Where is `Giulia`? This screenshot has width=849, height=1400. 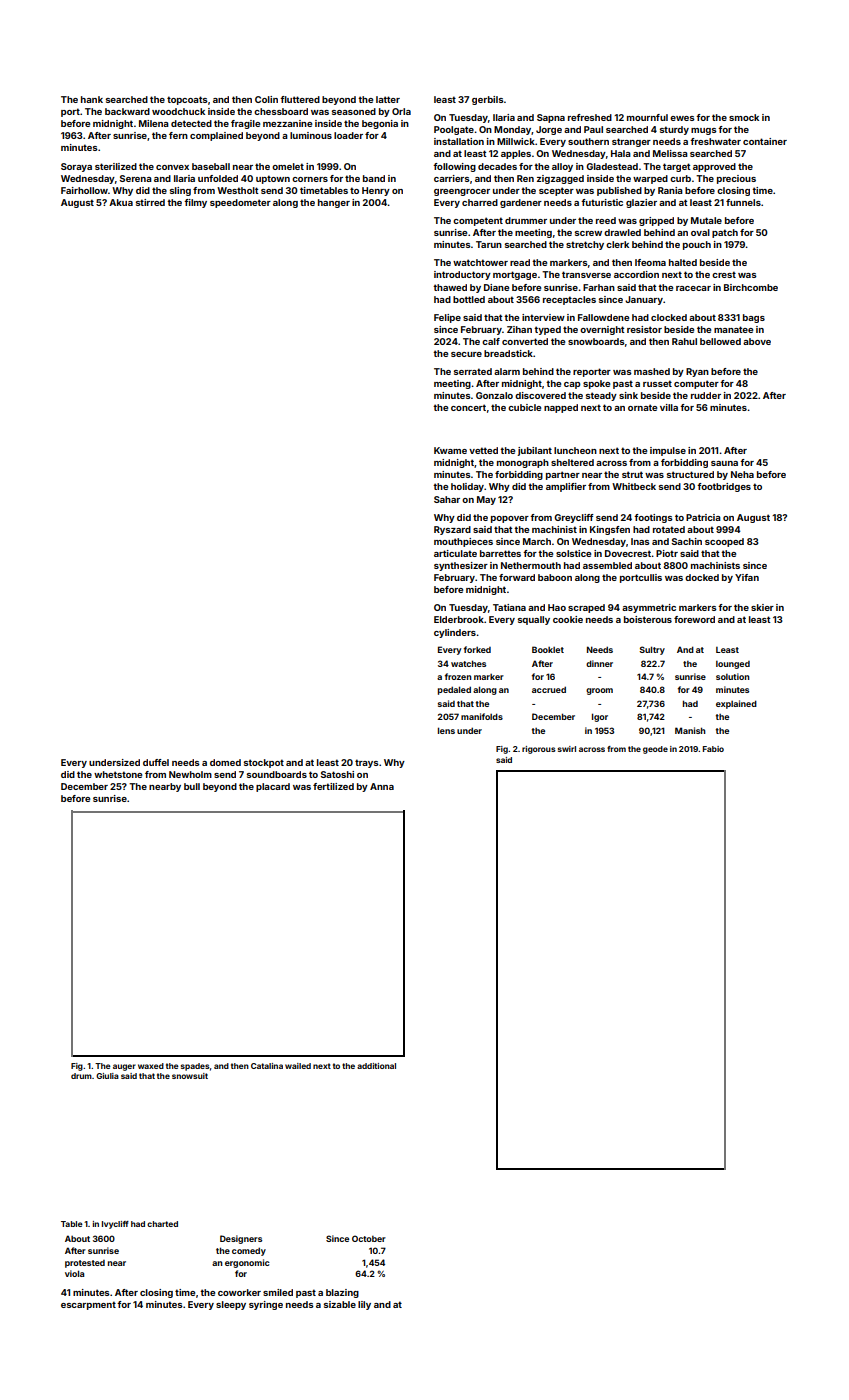
Giulia is located at coordinates (107, 1076).
